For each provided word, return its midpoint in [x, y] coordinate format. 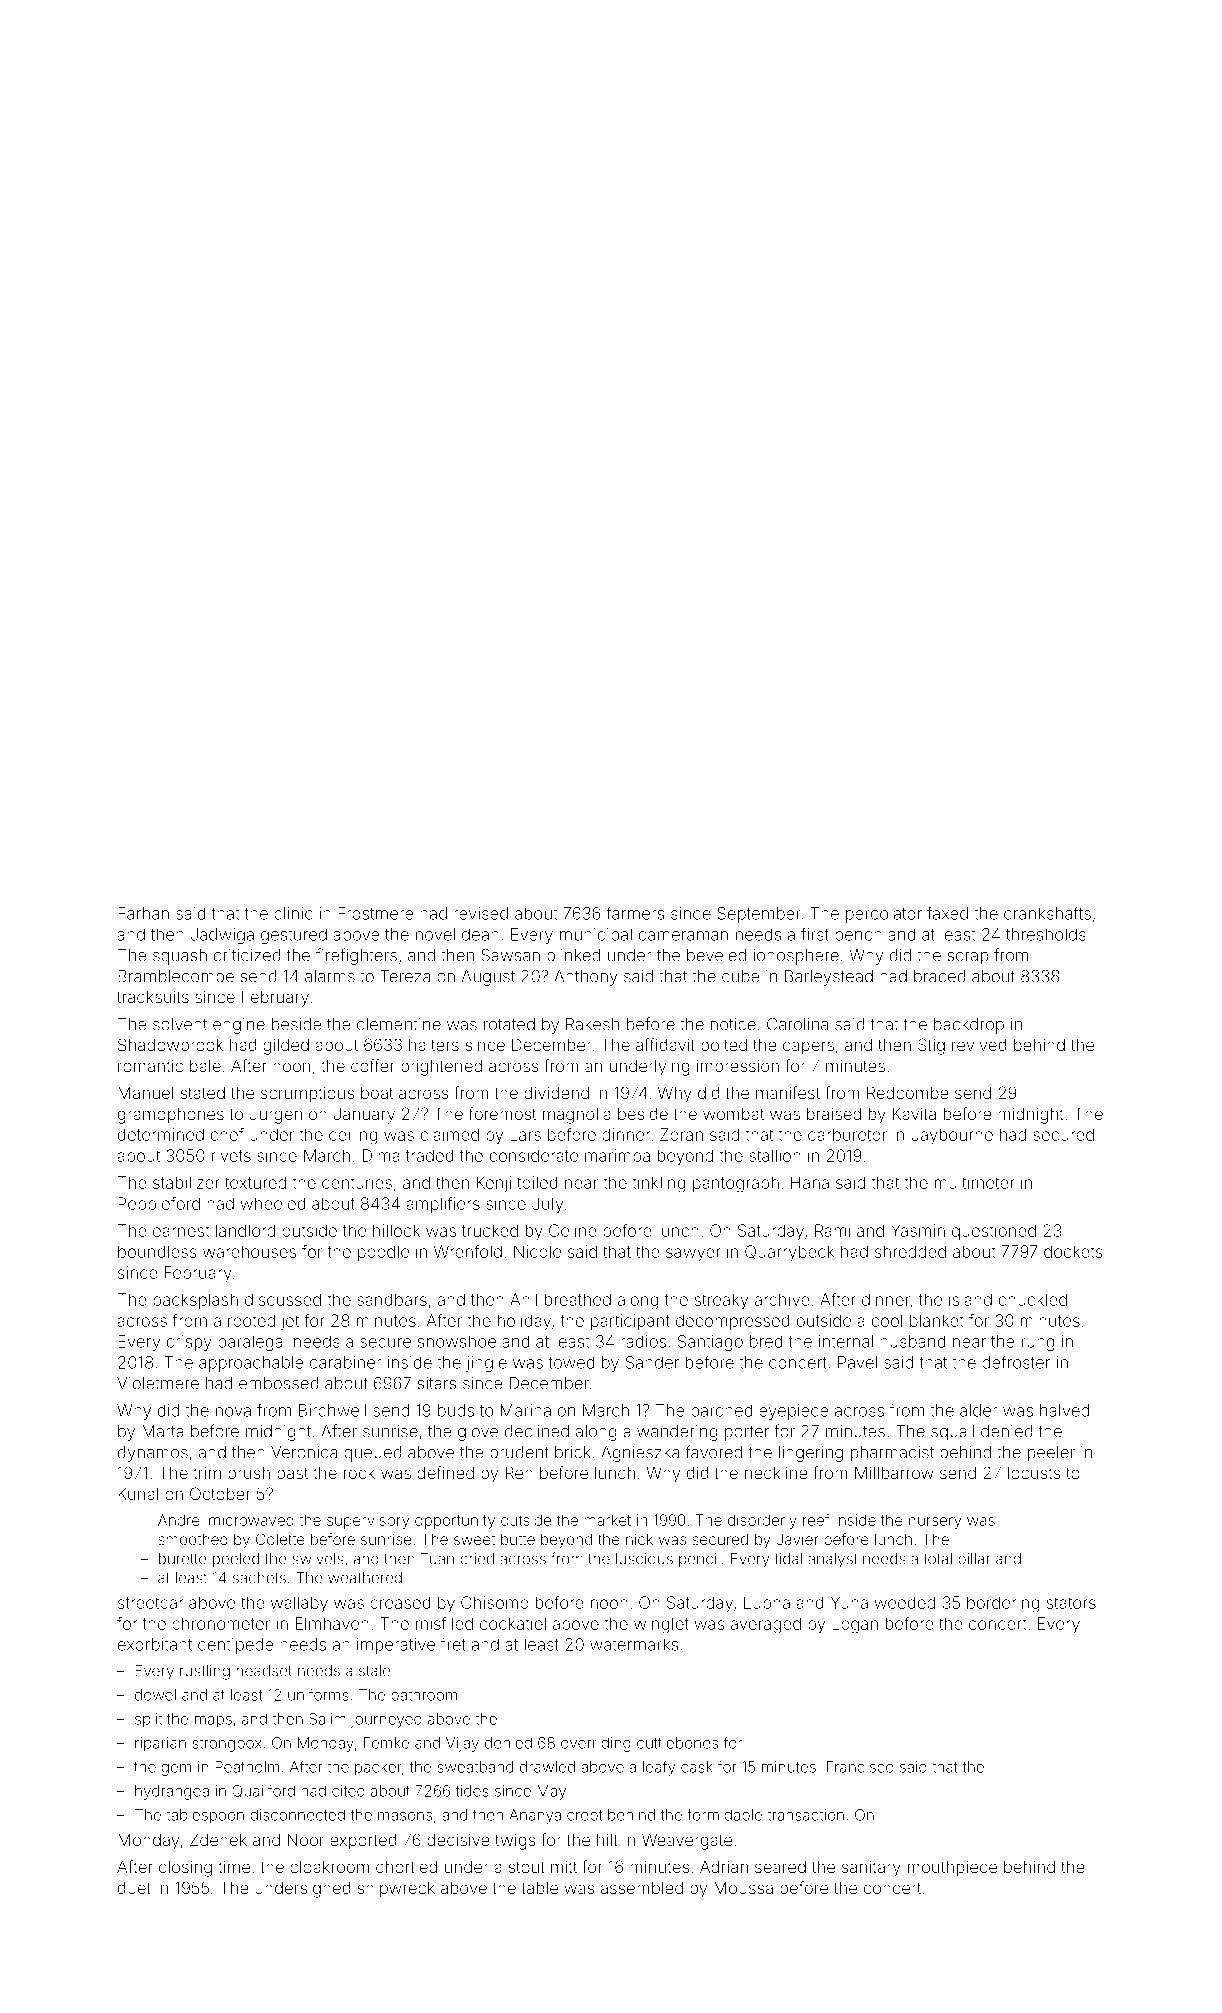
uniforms [318, 1694]
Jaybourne [952, 1136]
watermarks [634, 1644]
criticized [247, 955]
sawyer [693, 1255]
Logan [855, 1625]
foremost [502, 1113]
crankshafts [1047, 913]
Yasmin [918, 1230]
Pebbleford [159, 1203]
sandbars [392, 1299]
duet [134, 1888]
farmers [635, 913]
